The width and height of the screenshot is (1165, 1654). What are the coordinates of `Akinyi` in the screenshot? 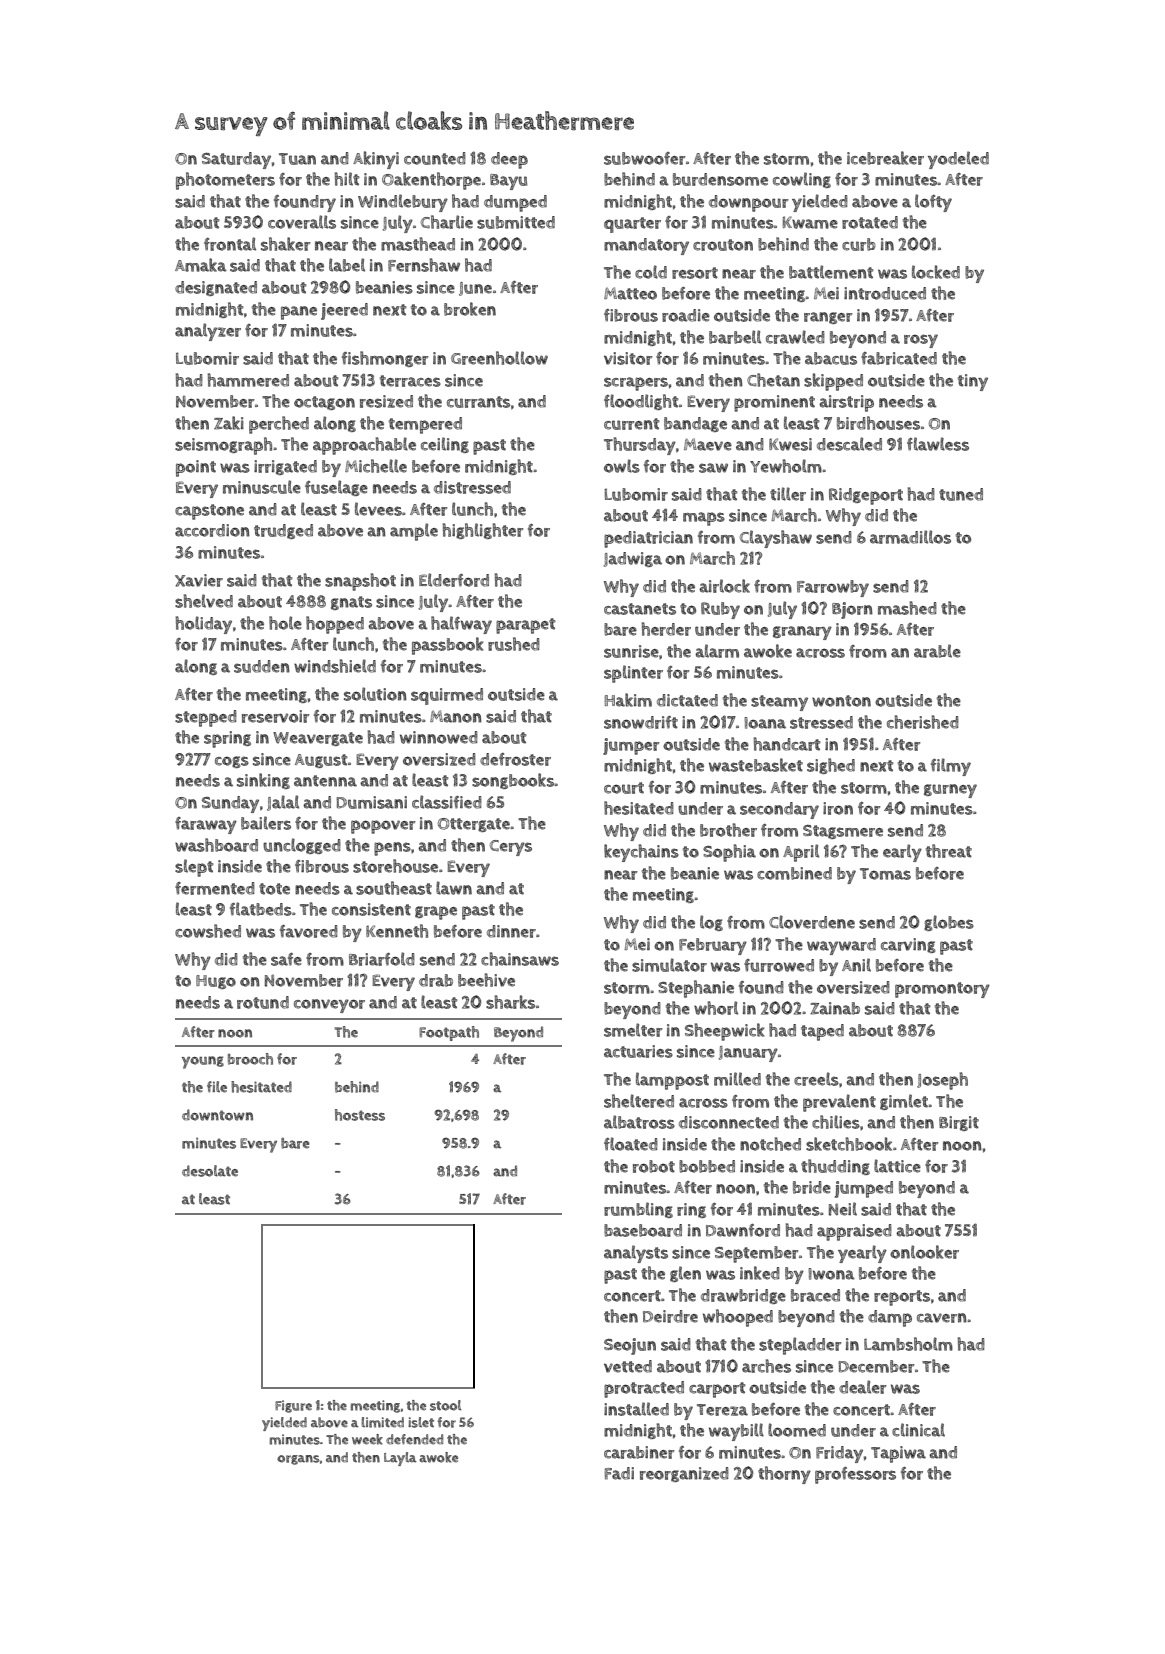 It's located at (376, 160).
